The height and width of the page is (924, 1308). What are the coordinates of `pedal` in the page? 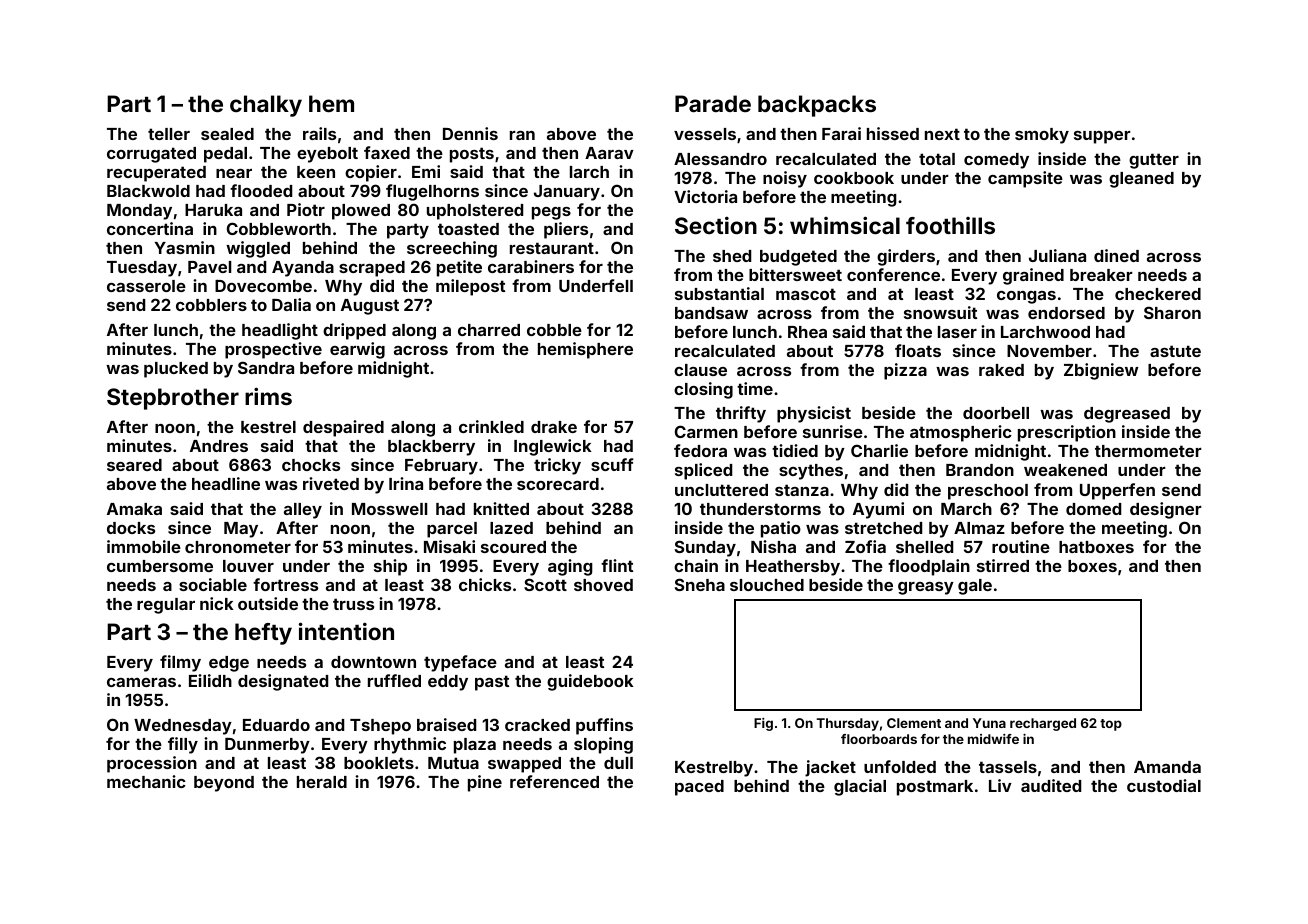 It's located at (225, 155).
